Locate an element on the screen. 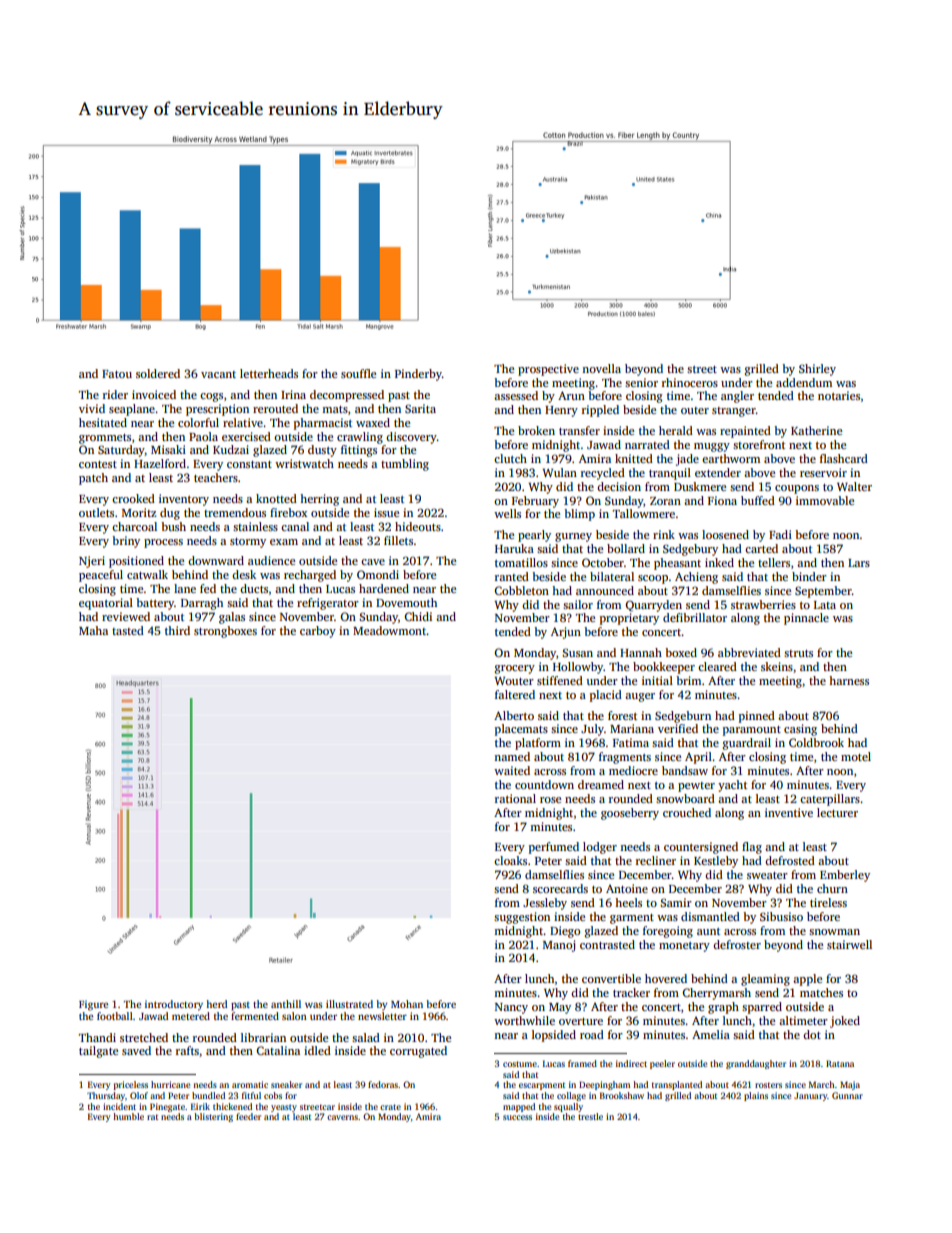 Image resolution: width=952 pixels, height=1233 pixels. souffle is located at coordinates (358, 373).
